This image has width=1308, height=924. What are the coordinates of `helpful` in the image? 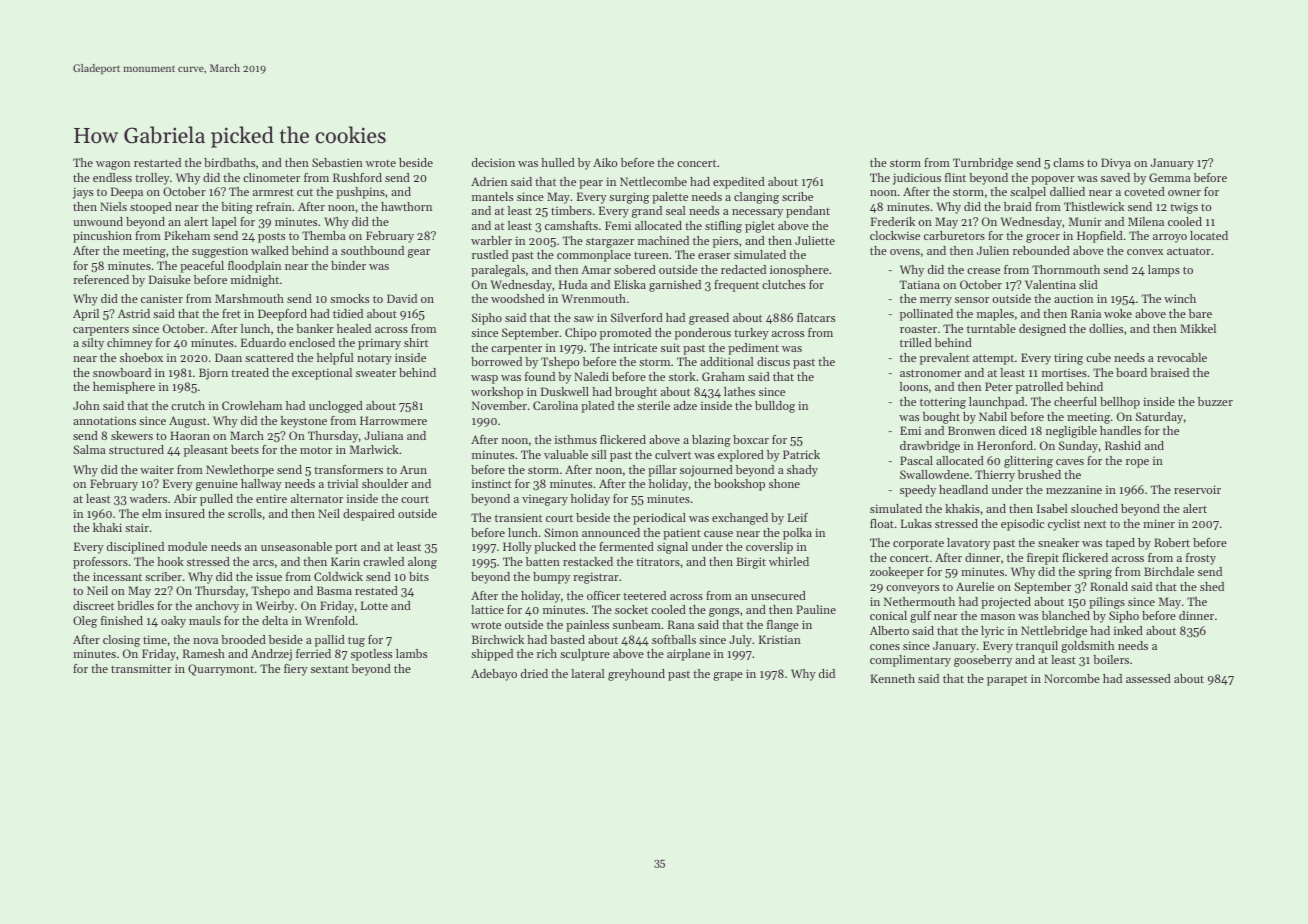 It's located at (335, 359).
